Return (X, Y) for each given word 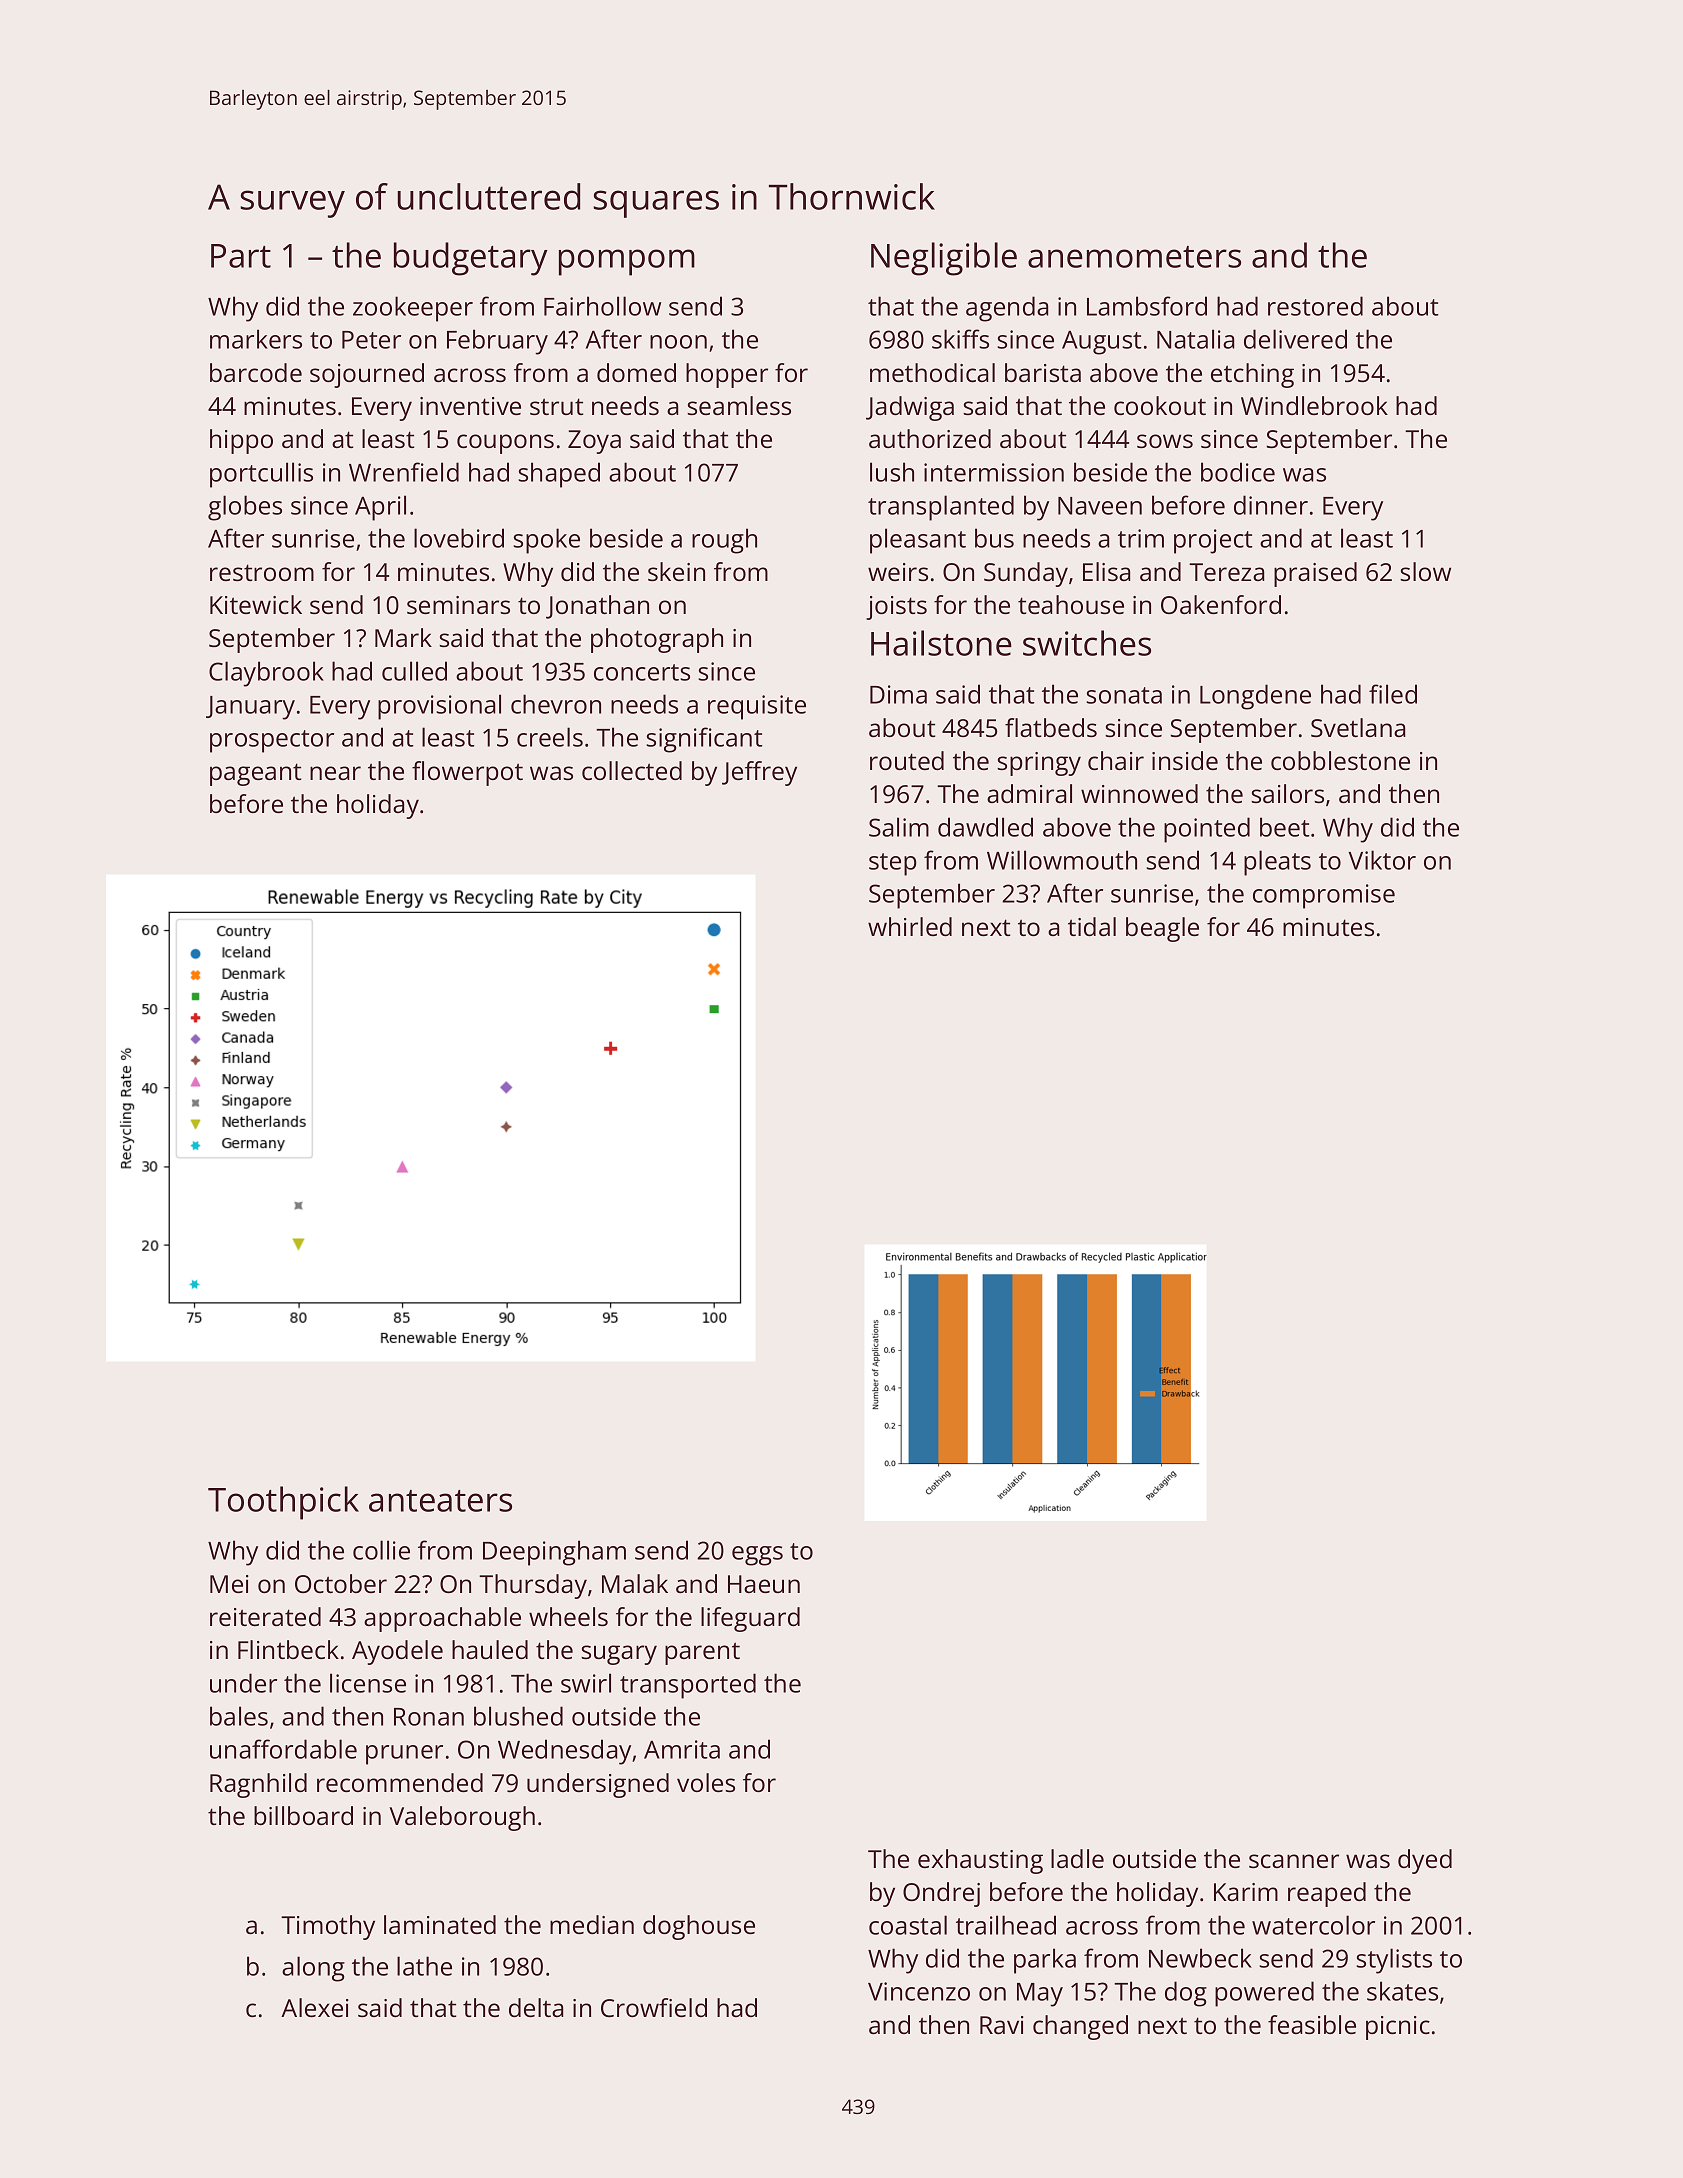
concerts (642, 672)
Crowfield (654, 2007)
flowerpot (467, 773)
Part (241, 256)
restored (1315, 306)
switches (1087, 643)
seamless (739, 405)
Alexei (315, 2007)
